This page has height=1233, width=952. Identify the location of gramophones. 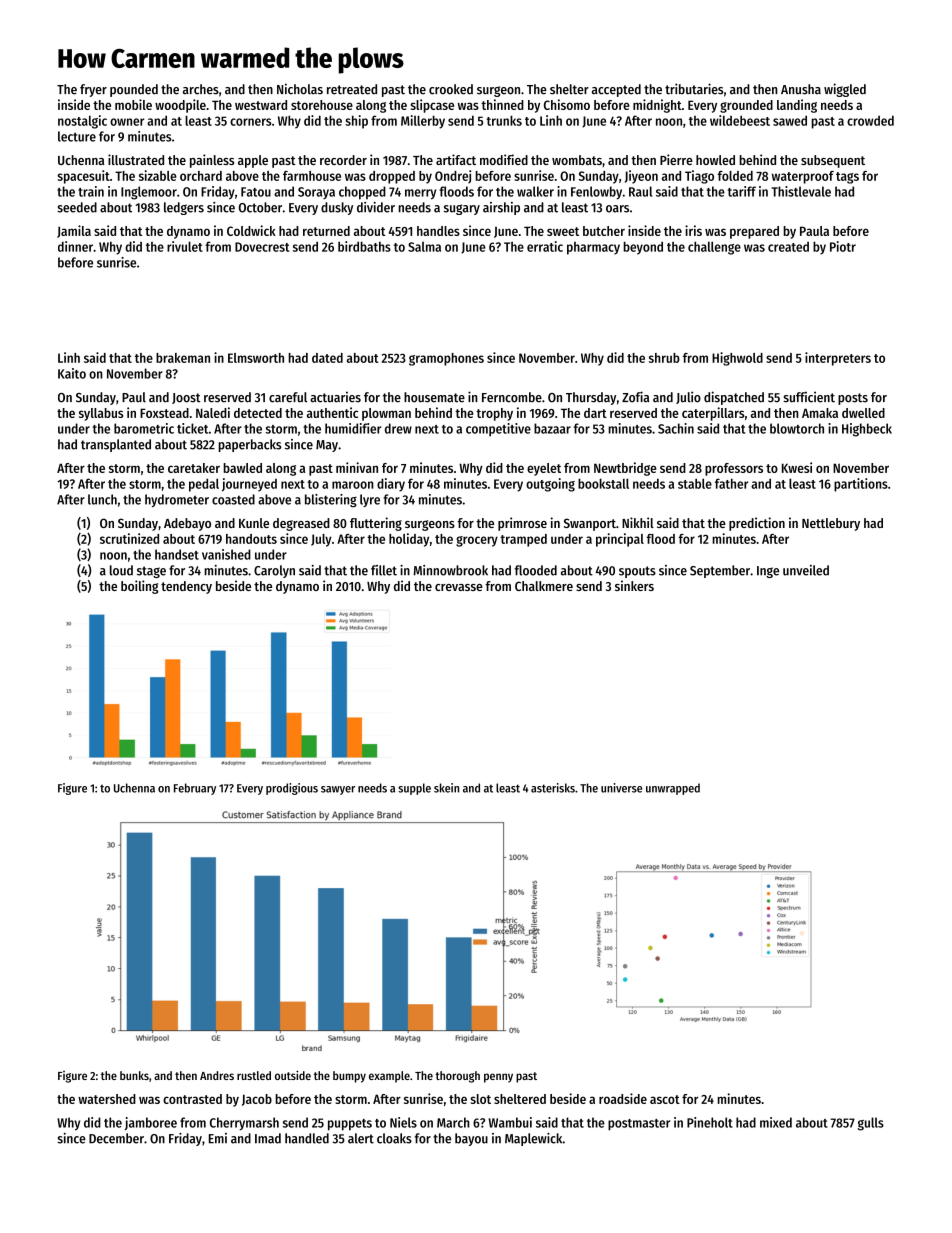
(446, 359).
